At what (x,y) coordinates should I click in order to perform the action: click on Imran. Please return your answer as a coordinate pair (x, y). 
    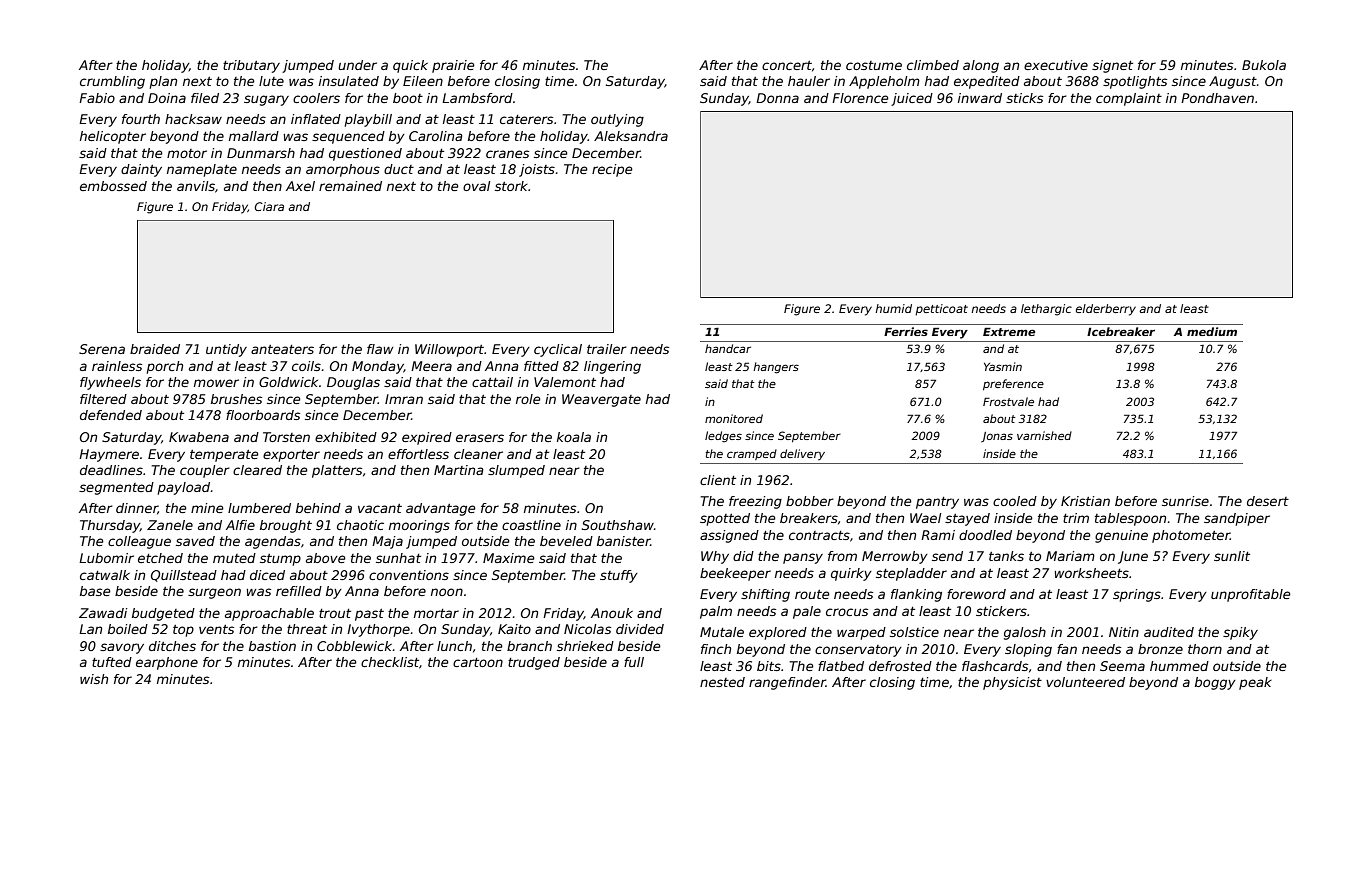
    Looking at the image, I should click on (404, 399).
